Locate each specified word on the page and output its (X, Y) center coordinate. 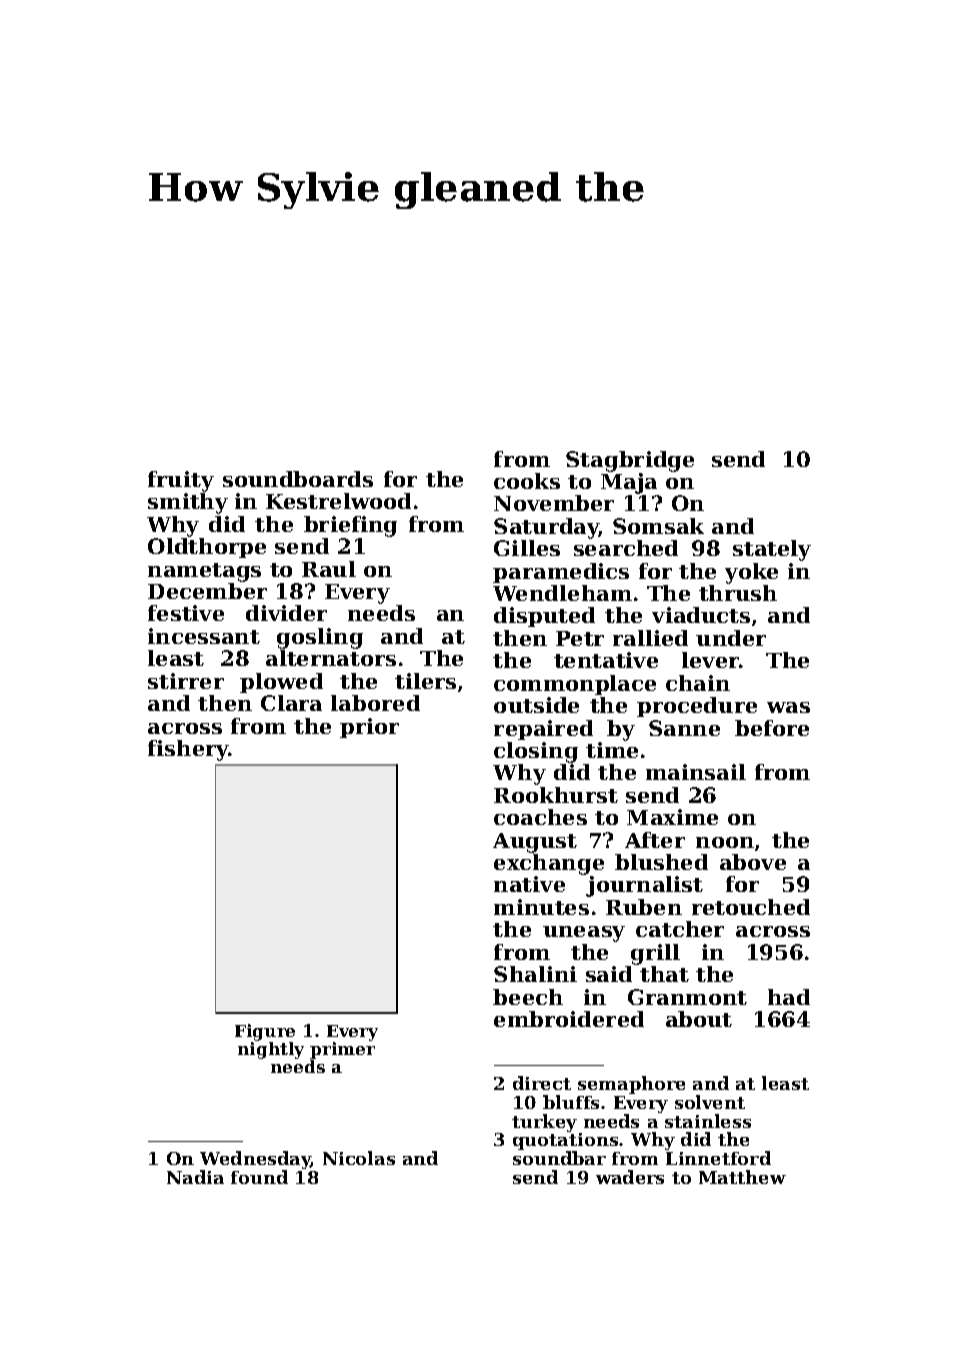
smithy (188, 503)
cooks (527, 481)
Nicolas (359, 1158)
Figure (265, 1032)
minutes (541, 907)
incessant (204, 636)
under (731, 638)
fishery (188, 750)
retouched (751, 907)
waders (630, 1177)
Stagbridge (630, 461)
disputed (544, 617)
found (259, 1177)
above (753, 862)
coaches (540, 817)
